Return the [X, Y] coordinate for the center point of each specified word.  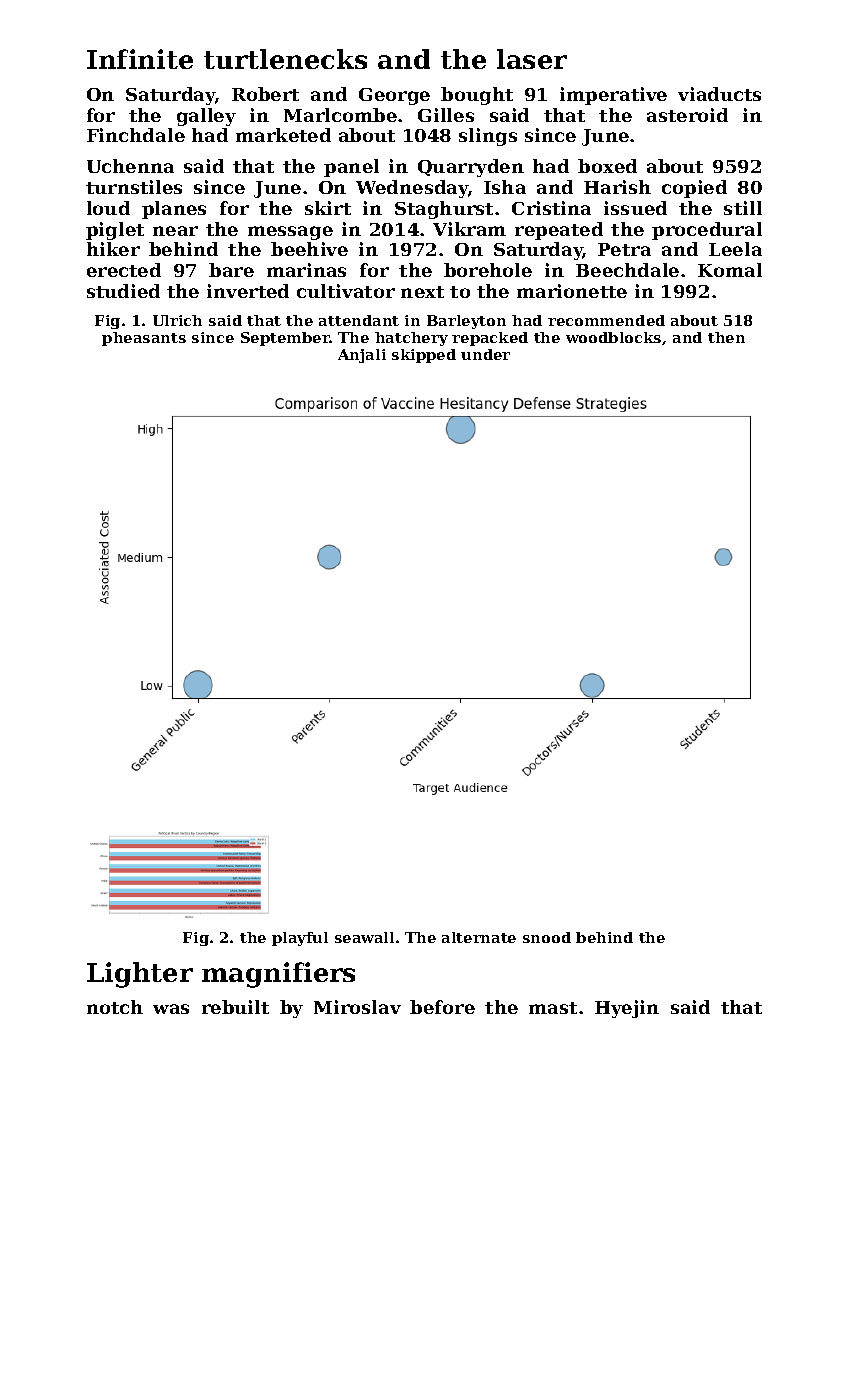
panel [351, 168]
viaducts [719, 94]
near [175, 231]
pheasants [144, 339]
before [442, 1007]
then [726, 337]
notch [115, 1007]
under [485, 354]
